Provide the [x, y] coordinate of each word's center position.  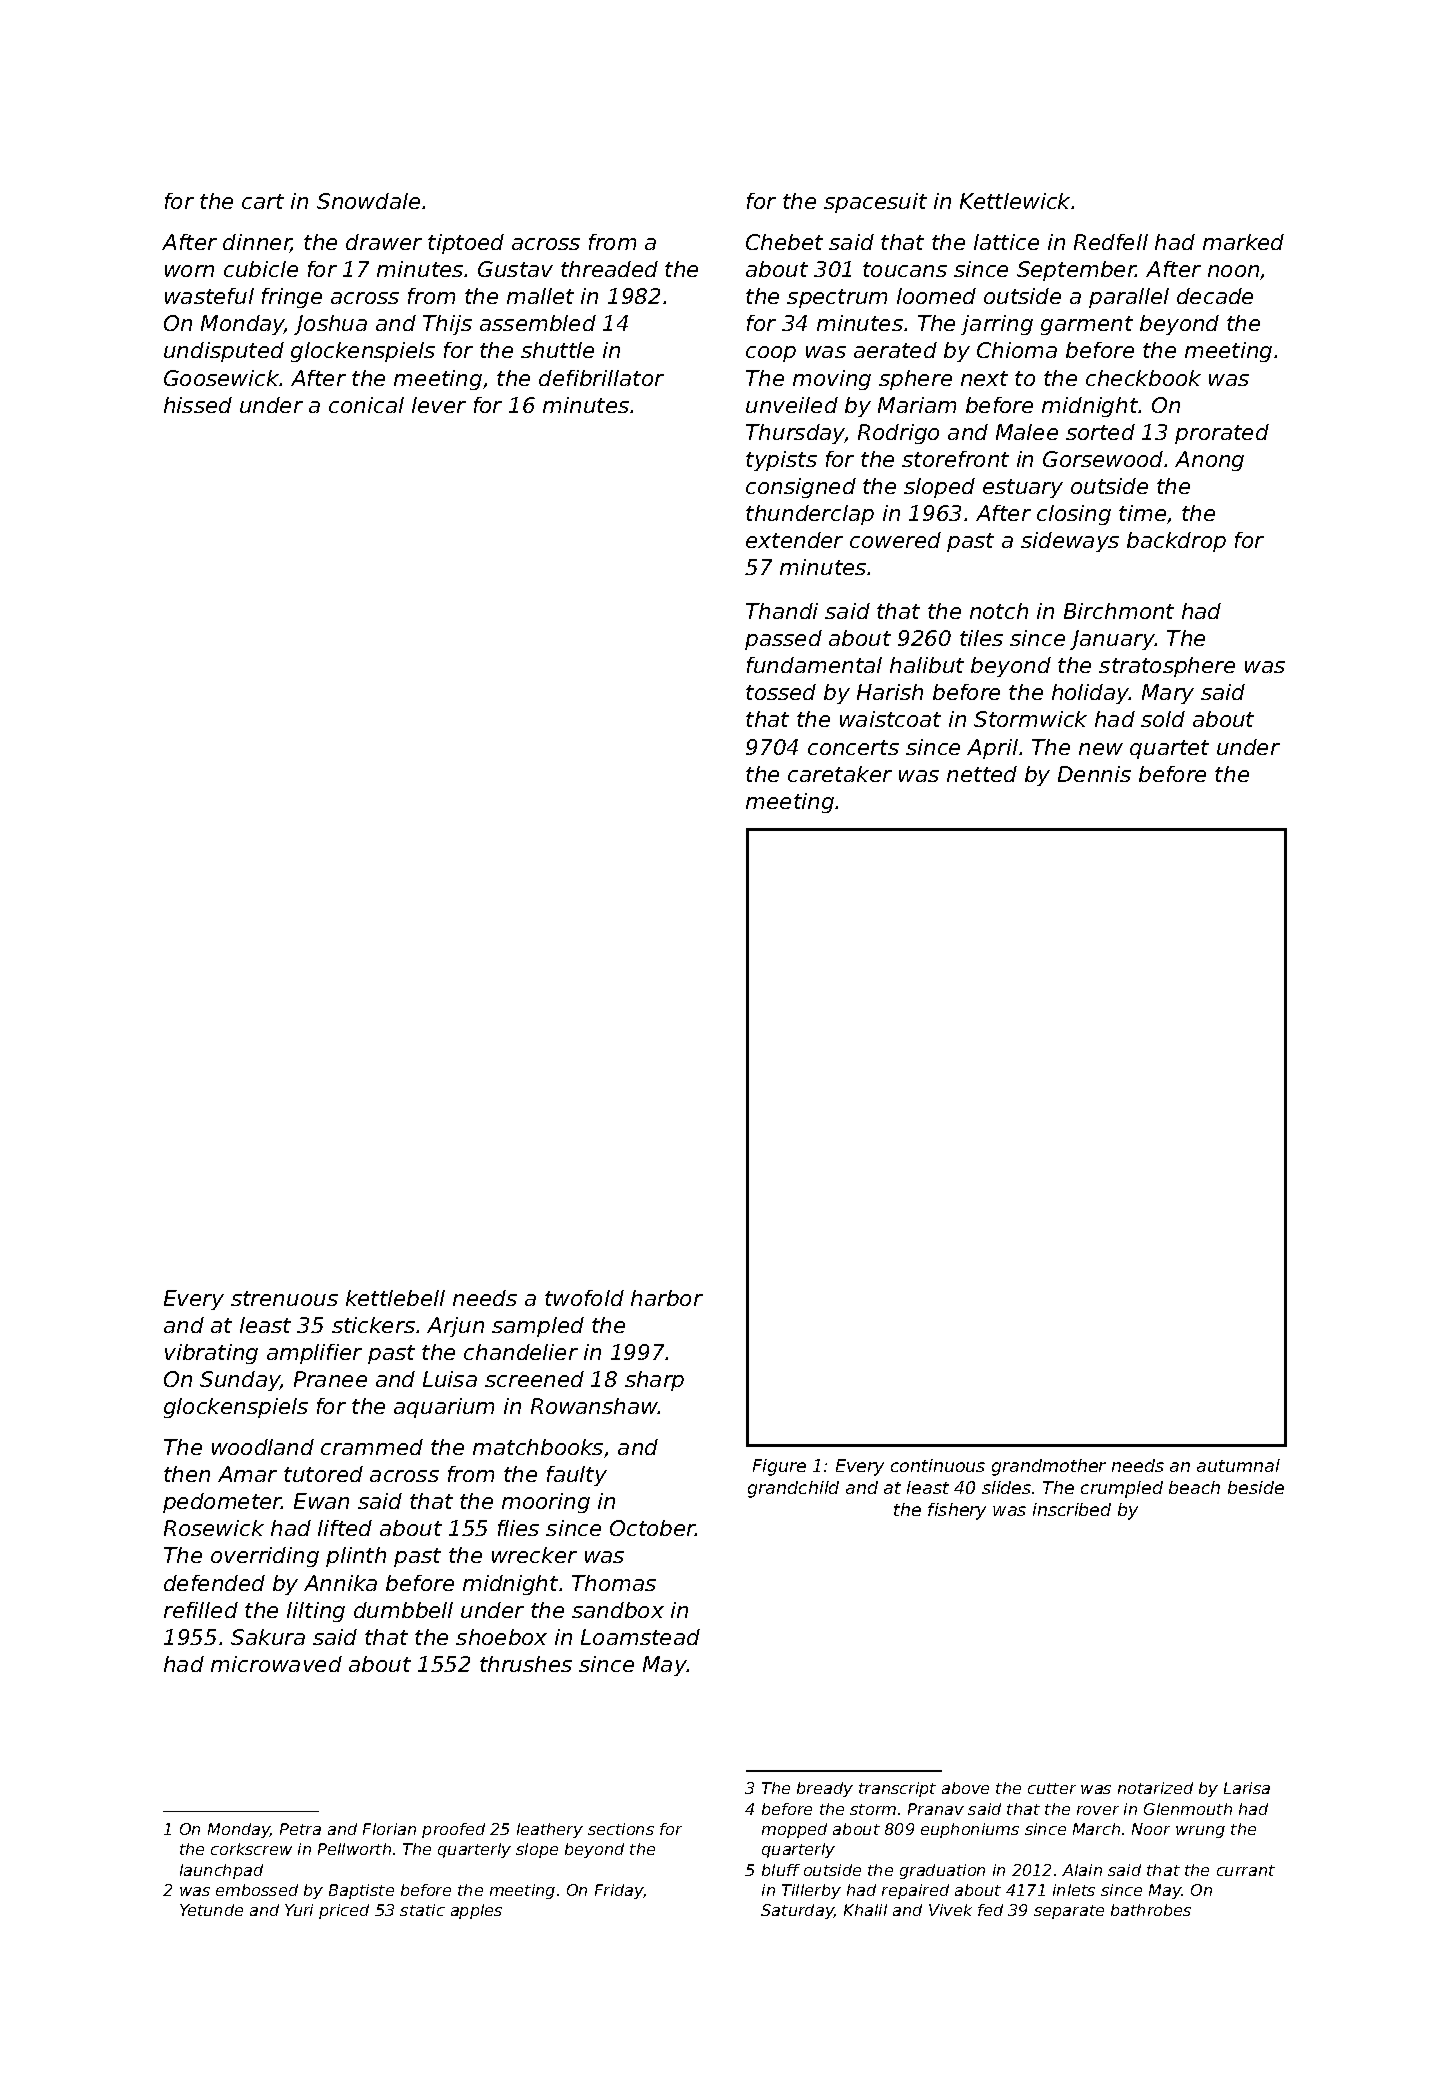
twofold [584, 1298]
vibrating [211, 1354]
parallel [1129, 298]
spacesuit [875, 203]
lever [439, 405]
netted [982, 774]
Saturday [797, 1911]
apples [476, 1911]
